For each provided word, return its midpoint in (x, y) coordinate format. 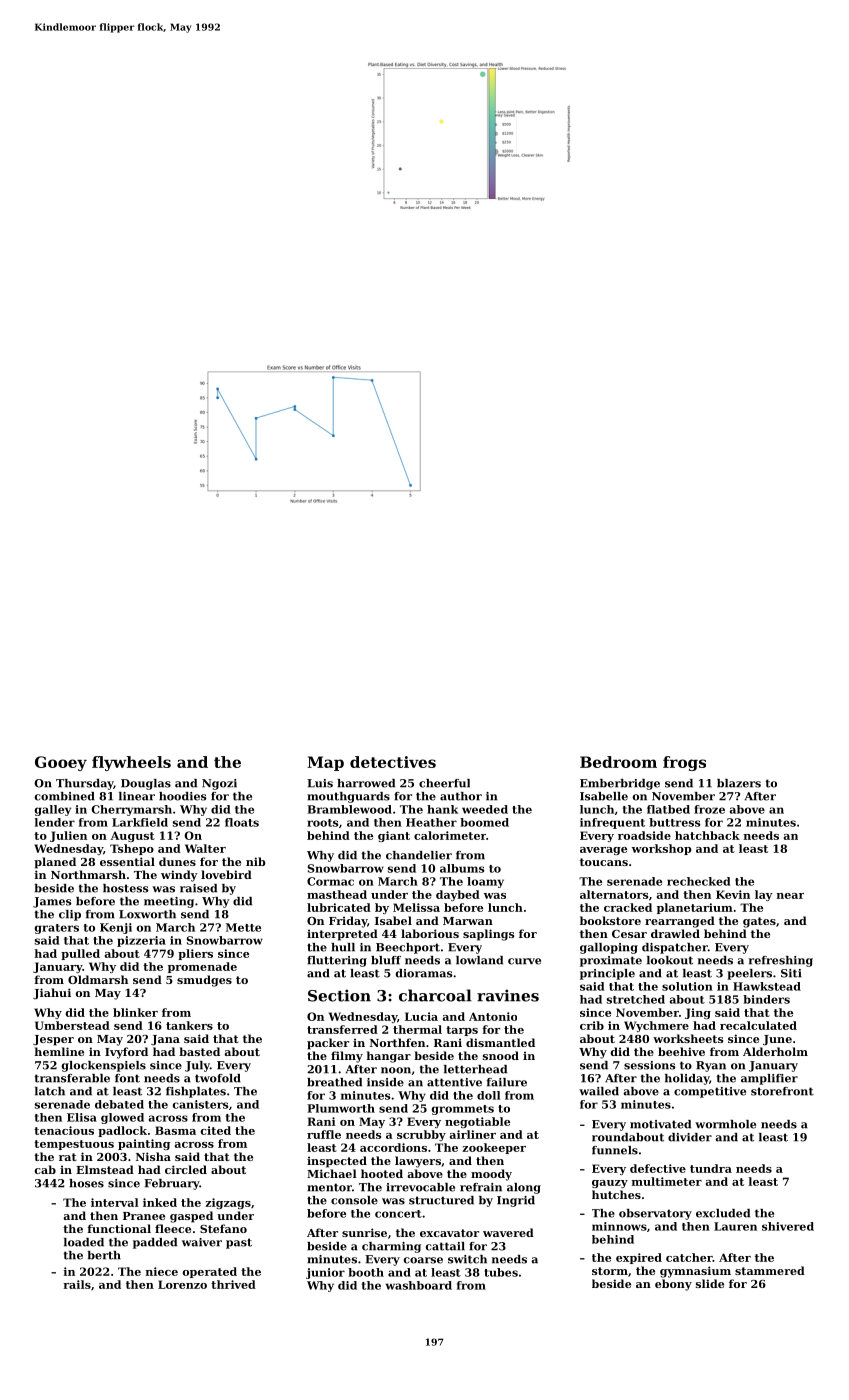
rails (77, 1284)
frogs (684, 763)
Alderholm (775, 1051)
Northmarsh (88, 874)
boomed (484, 822)
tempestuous (74, 1145)
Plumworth (341, 1108)
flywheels (131, 763)
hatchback (707, 835)
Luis (320, 783)
